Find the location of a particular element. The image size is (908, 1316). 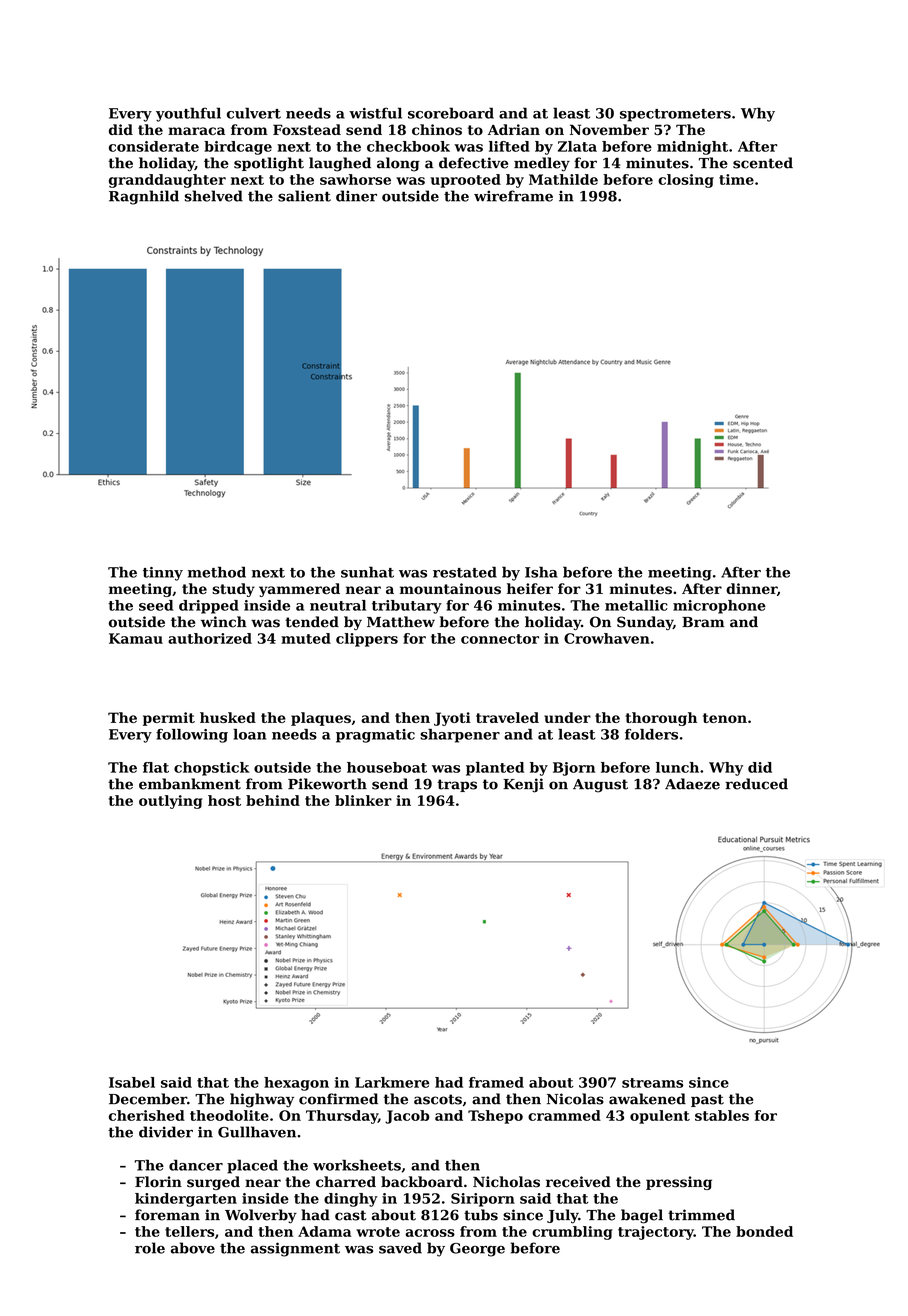

Isha is located at coordinates (541, 572).
